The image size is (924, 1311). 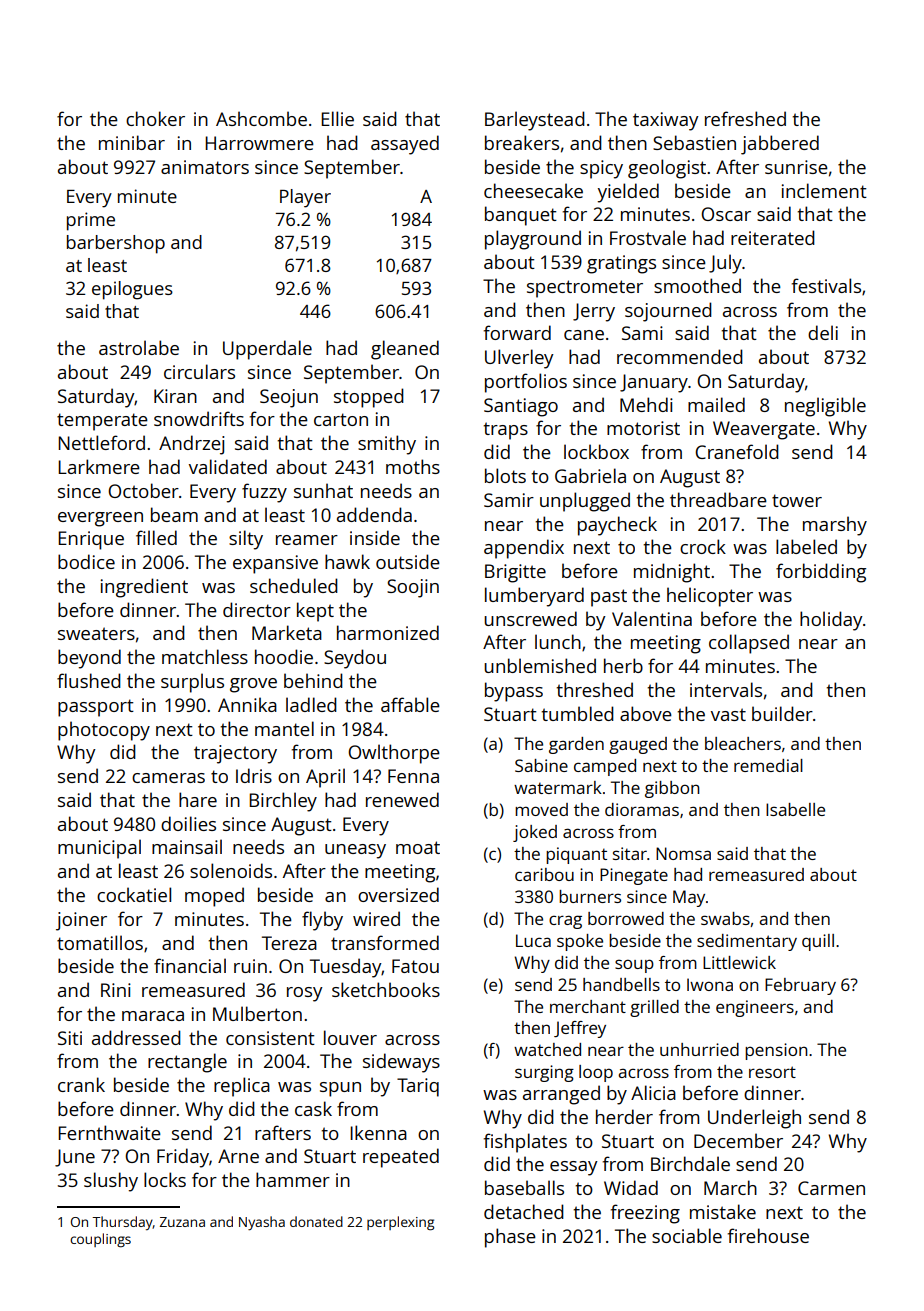 What do you see at coordinates (831, 1188) in the image?
I see `Carmen` at bounding box center [831, 1188].
